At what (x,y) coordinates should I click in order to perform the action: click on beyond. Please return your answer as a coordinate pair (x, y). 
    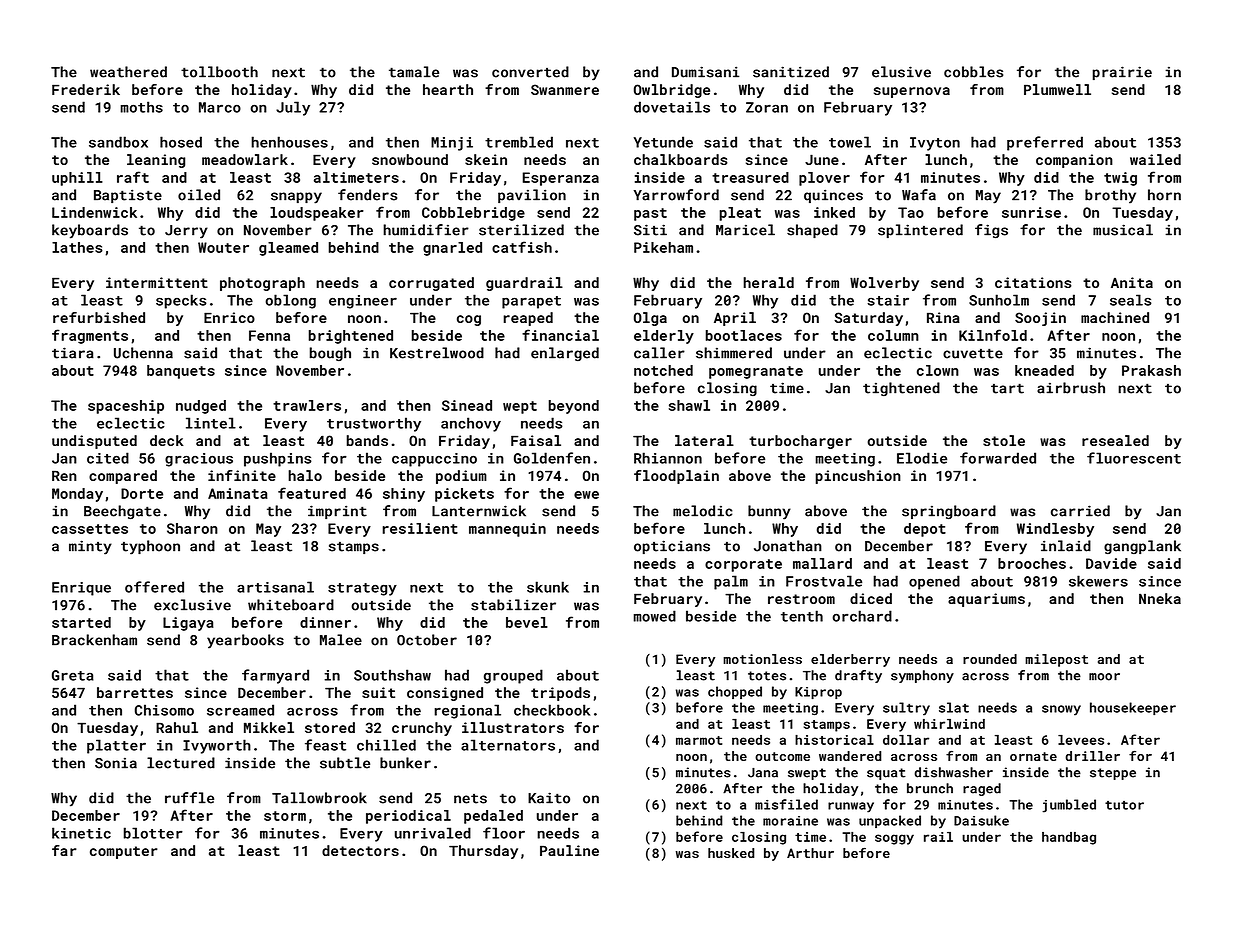
    Looking at the image, I should click on (574, 407).
